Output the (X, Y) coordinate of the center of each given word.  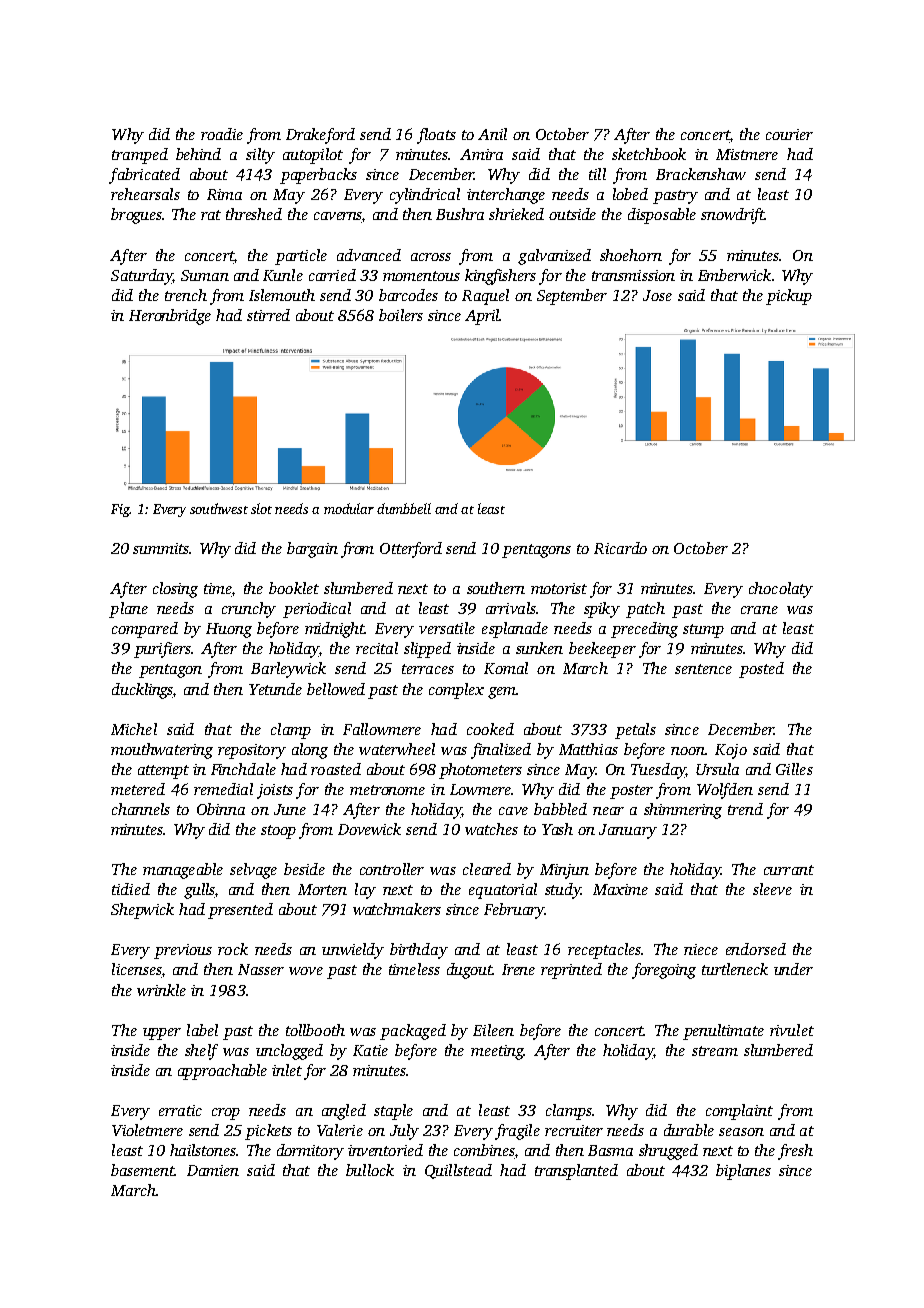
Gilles (794, 769)
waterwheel (397, 749)
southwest (219, 508)
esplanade (515, 630)
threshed (254, 214)
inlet (287, 1070)
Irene (518, 969)
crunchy (249, 610)
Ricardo (620, 548)
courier (789, 134)
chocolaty (781, 590)
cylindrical (425, 196)
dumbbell (404, 508)
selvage (253, 871)
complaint (739, 1112)
